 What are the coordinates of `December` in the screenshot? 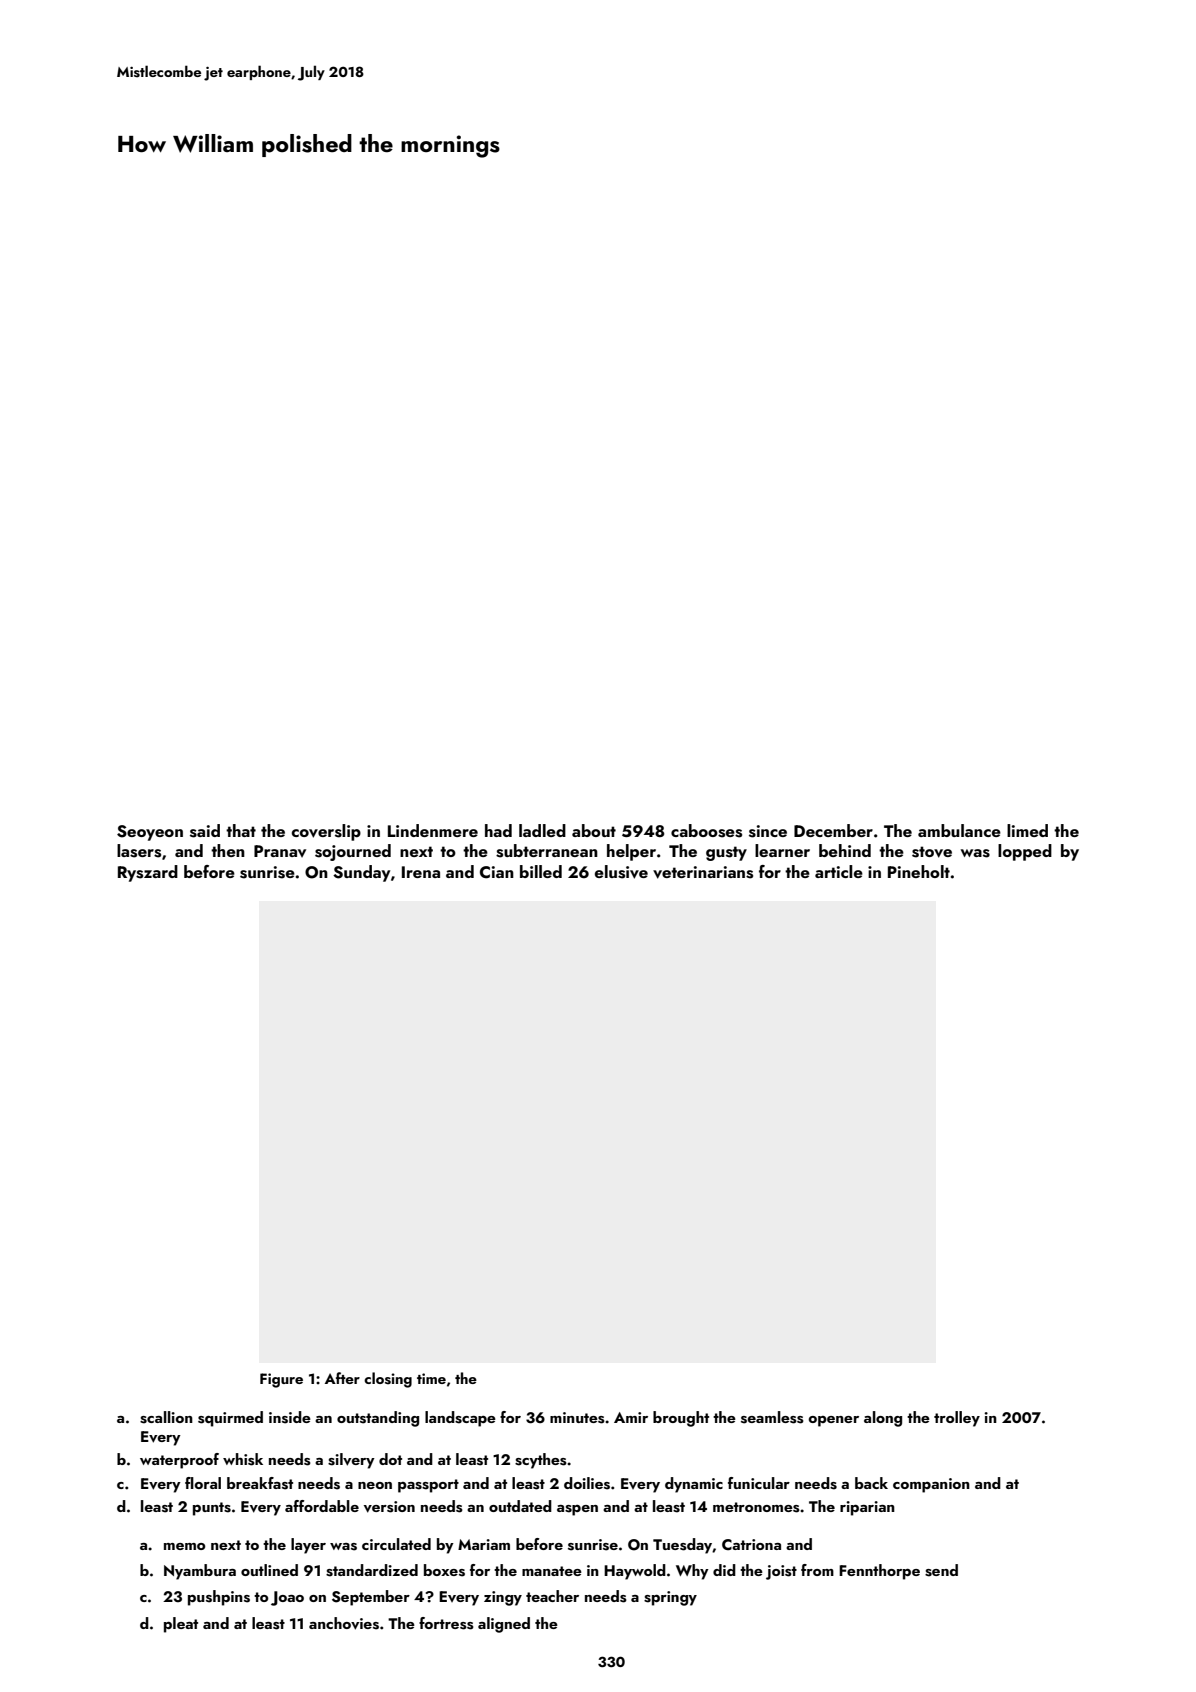 It's located at (833, 830).
